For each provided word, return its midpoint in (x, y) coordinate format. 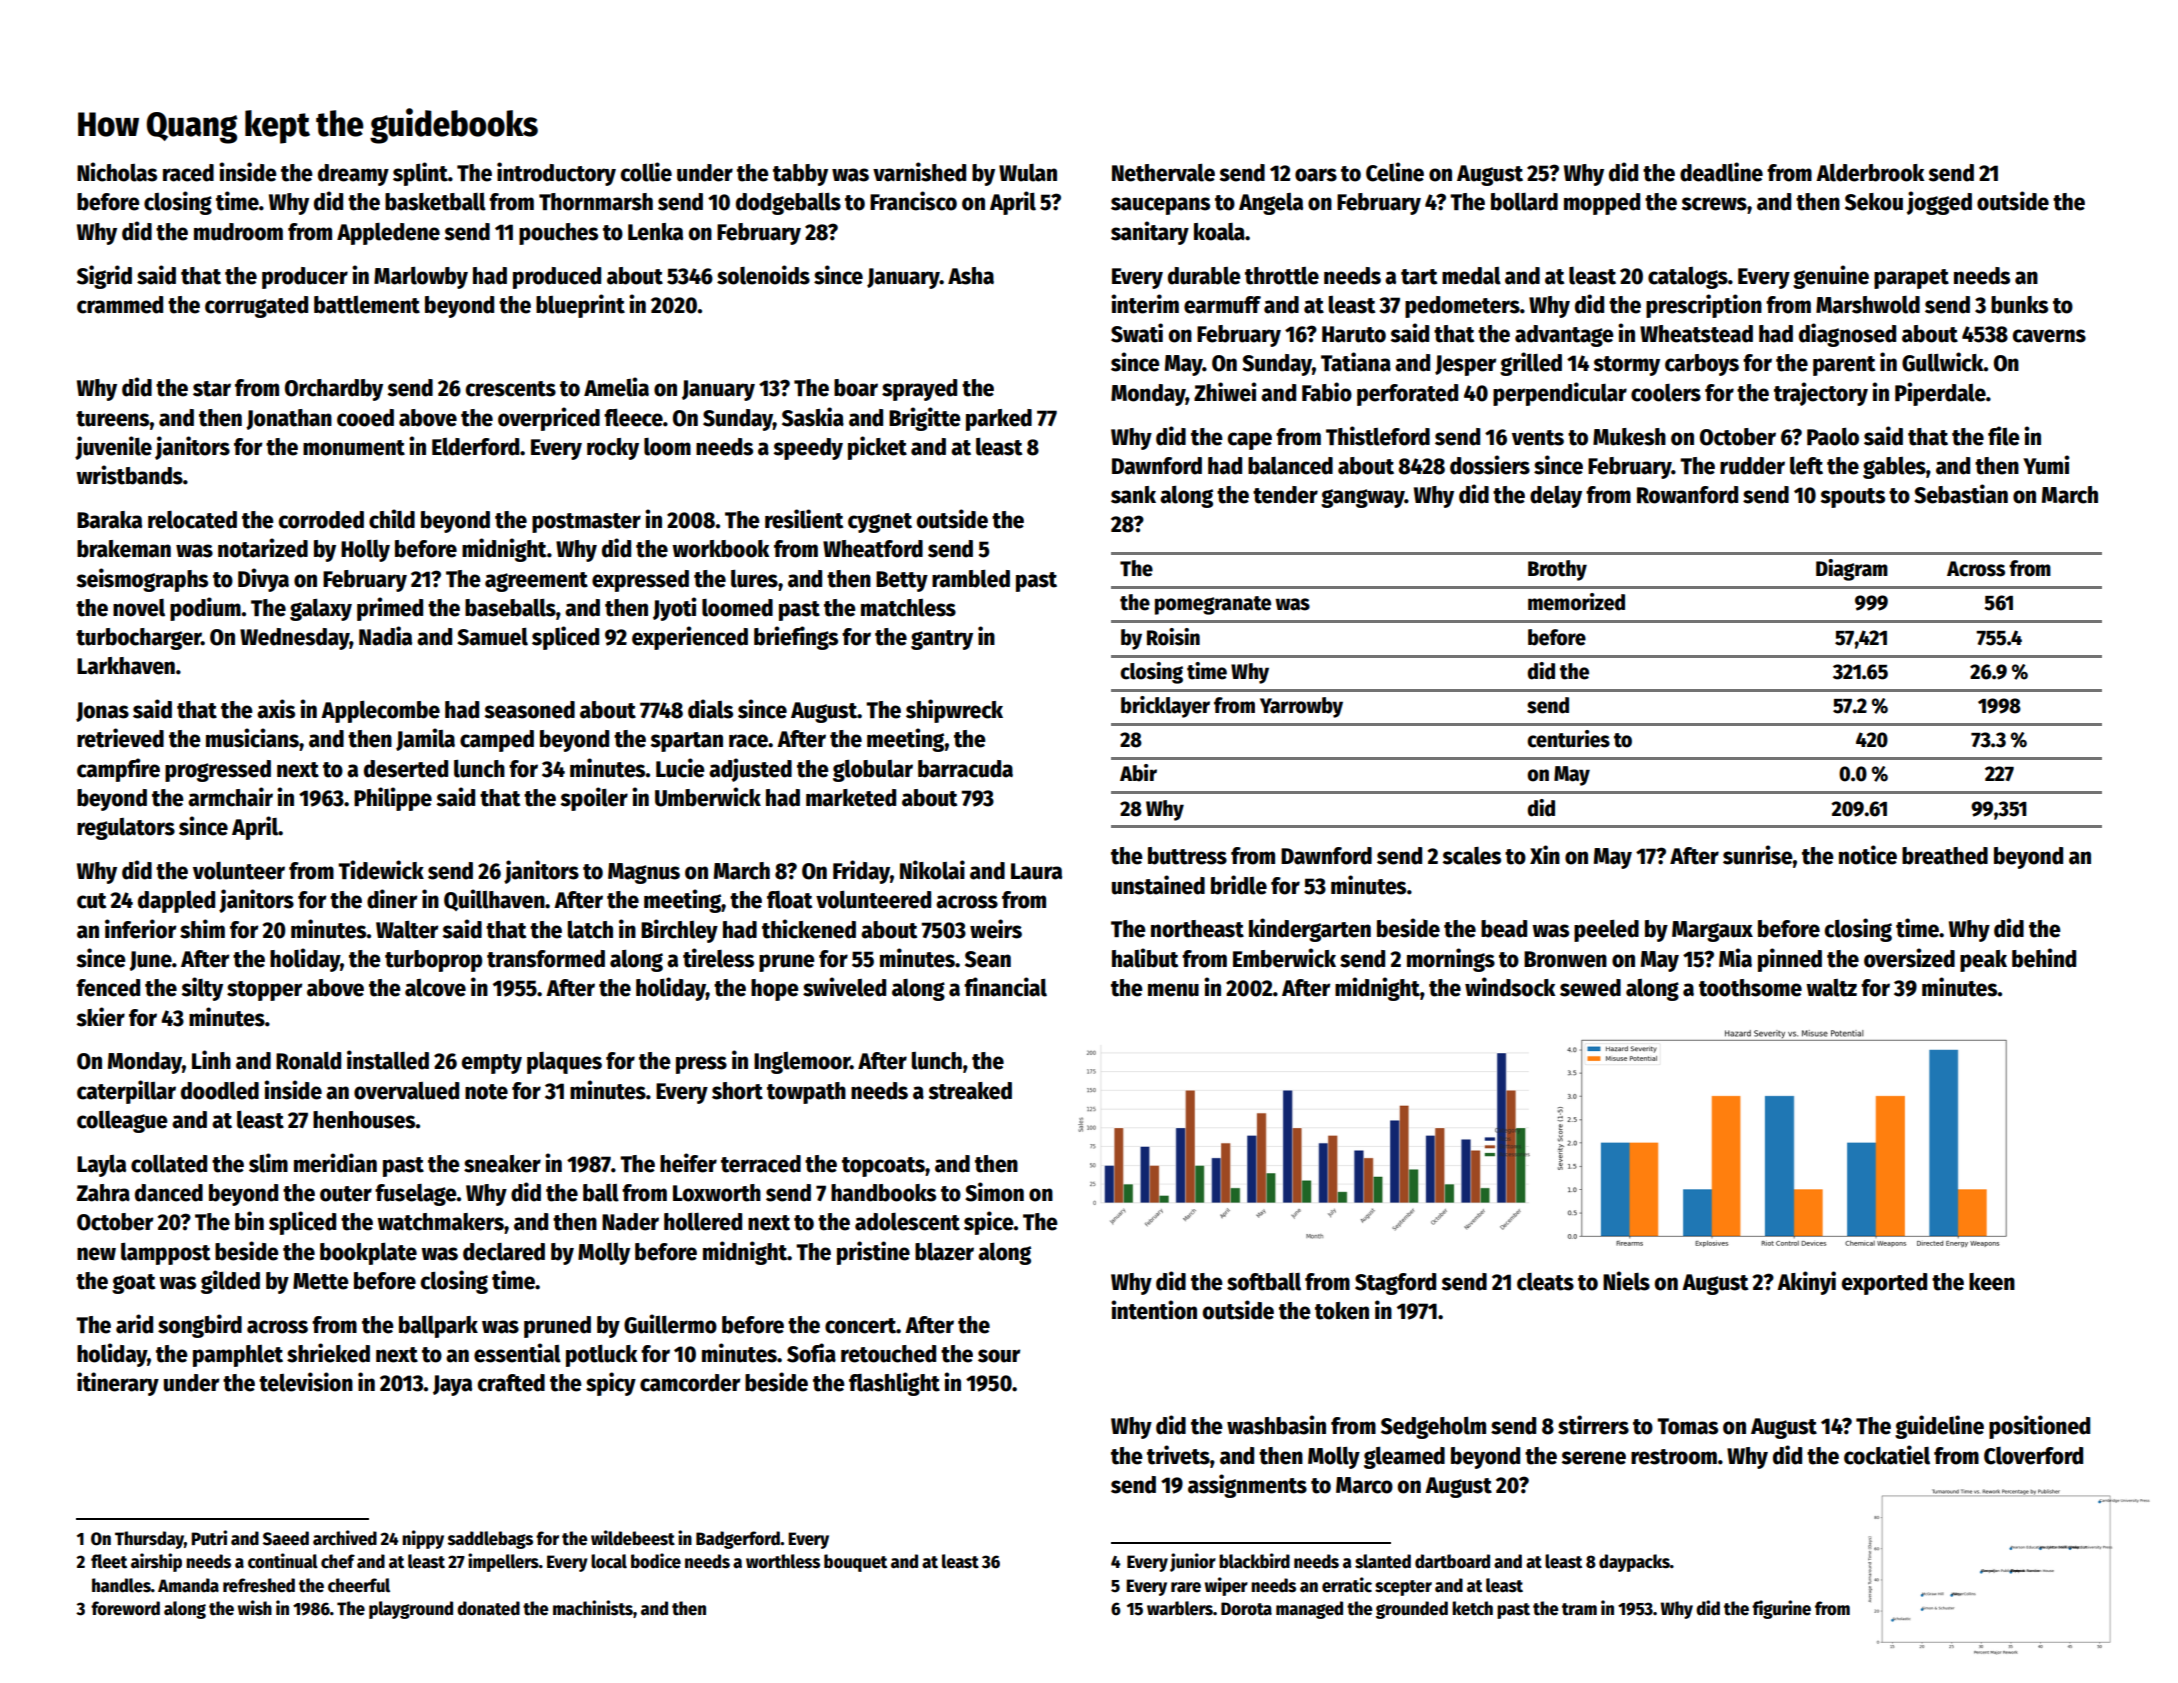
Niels (1626, 1281)
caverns (2049, 336)
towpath (806, 1093)
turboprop (433, 961)
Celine (1395, 172)
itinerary (118, 1384)
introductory (556, 174)
